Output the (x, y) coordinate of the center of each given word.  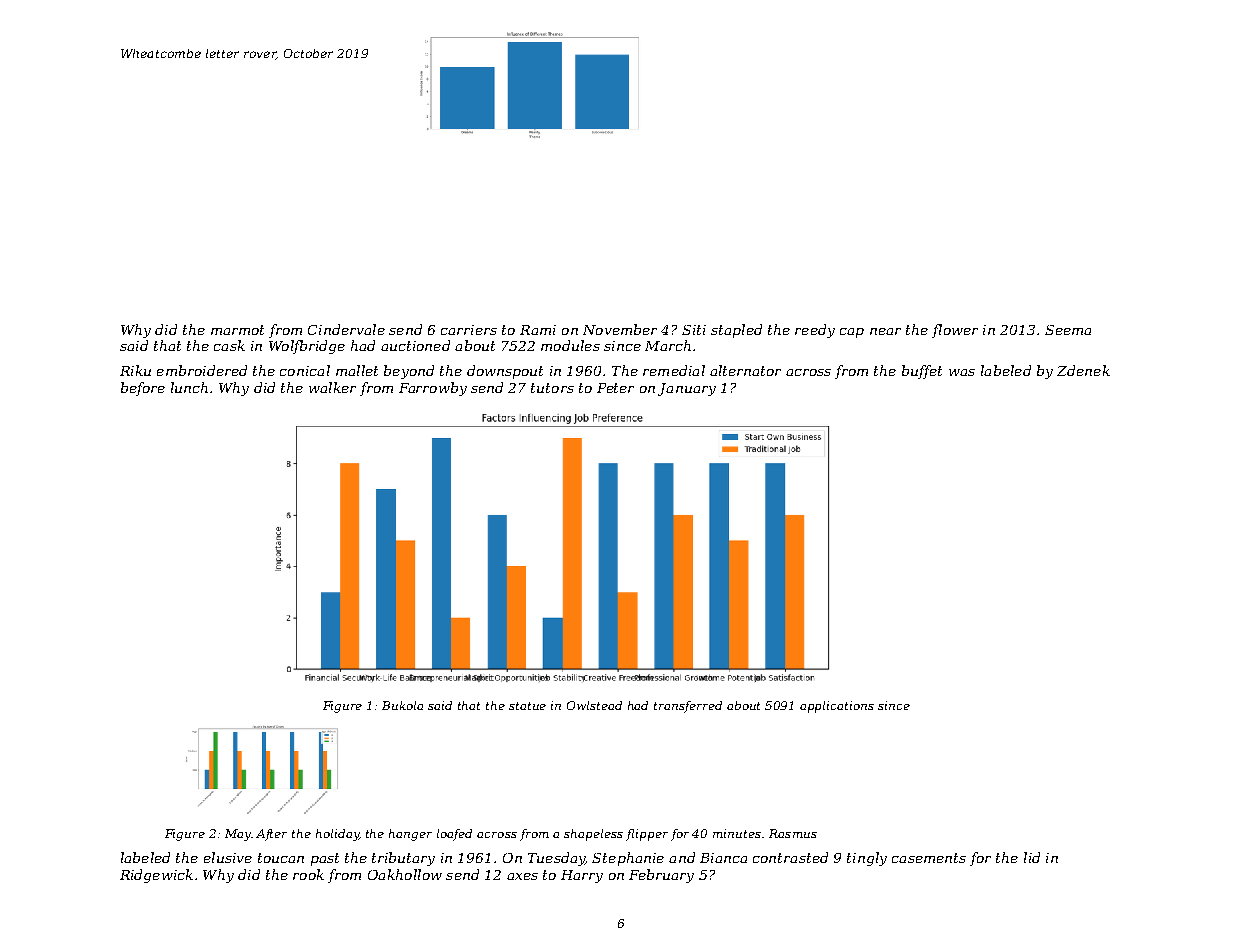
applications (837, 707)
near (885, 331)
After (271, 835)
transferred (688, 707)
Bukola (402, 705)
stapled (736, 331)
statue (527, 706)
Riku (135, 370)
